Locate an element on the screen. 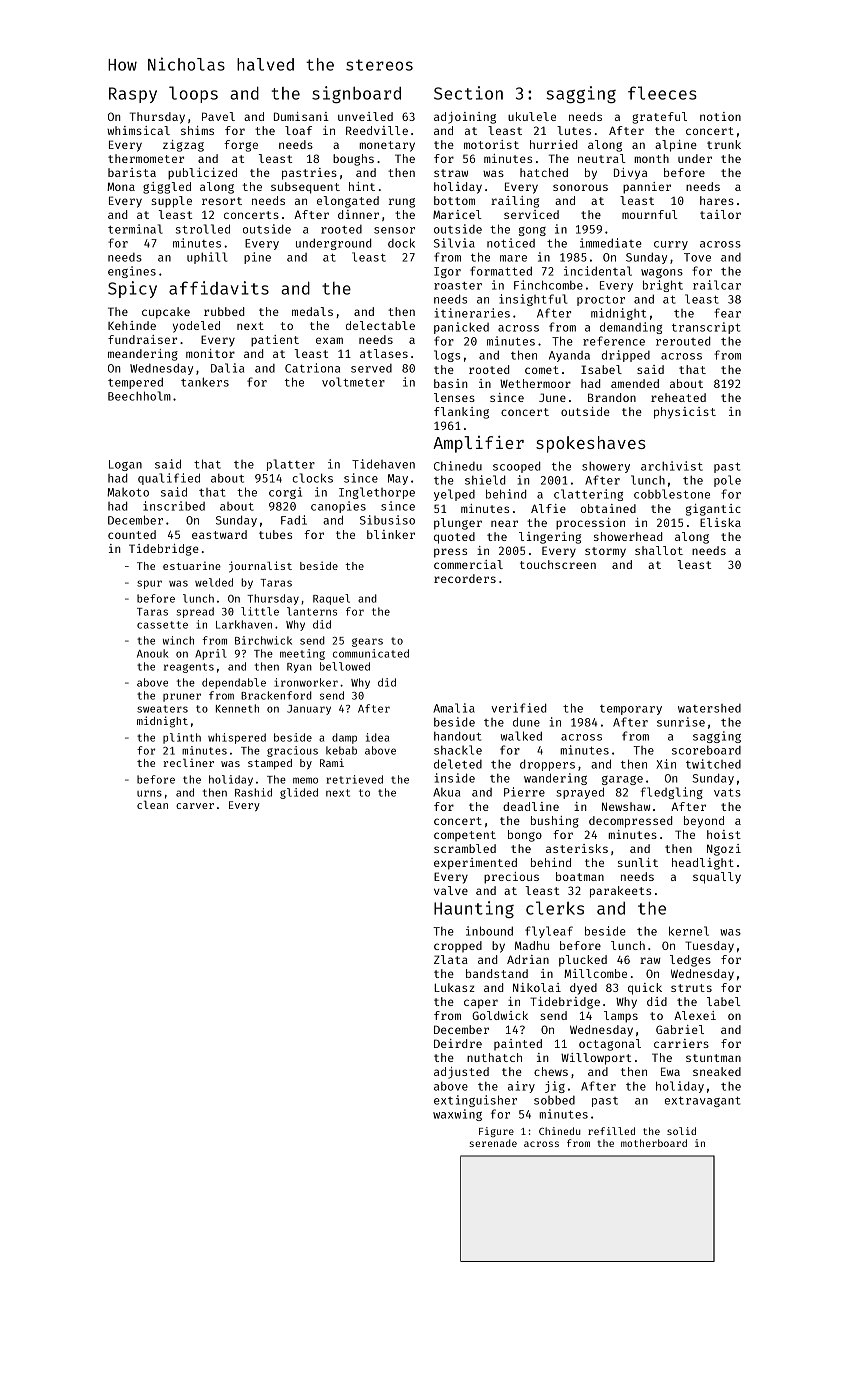 This screenshot has height=1400, width=849. gracious is located at coordinates (292, 751).
